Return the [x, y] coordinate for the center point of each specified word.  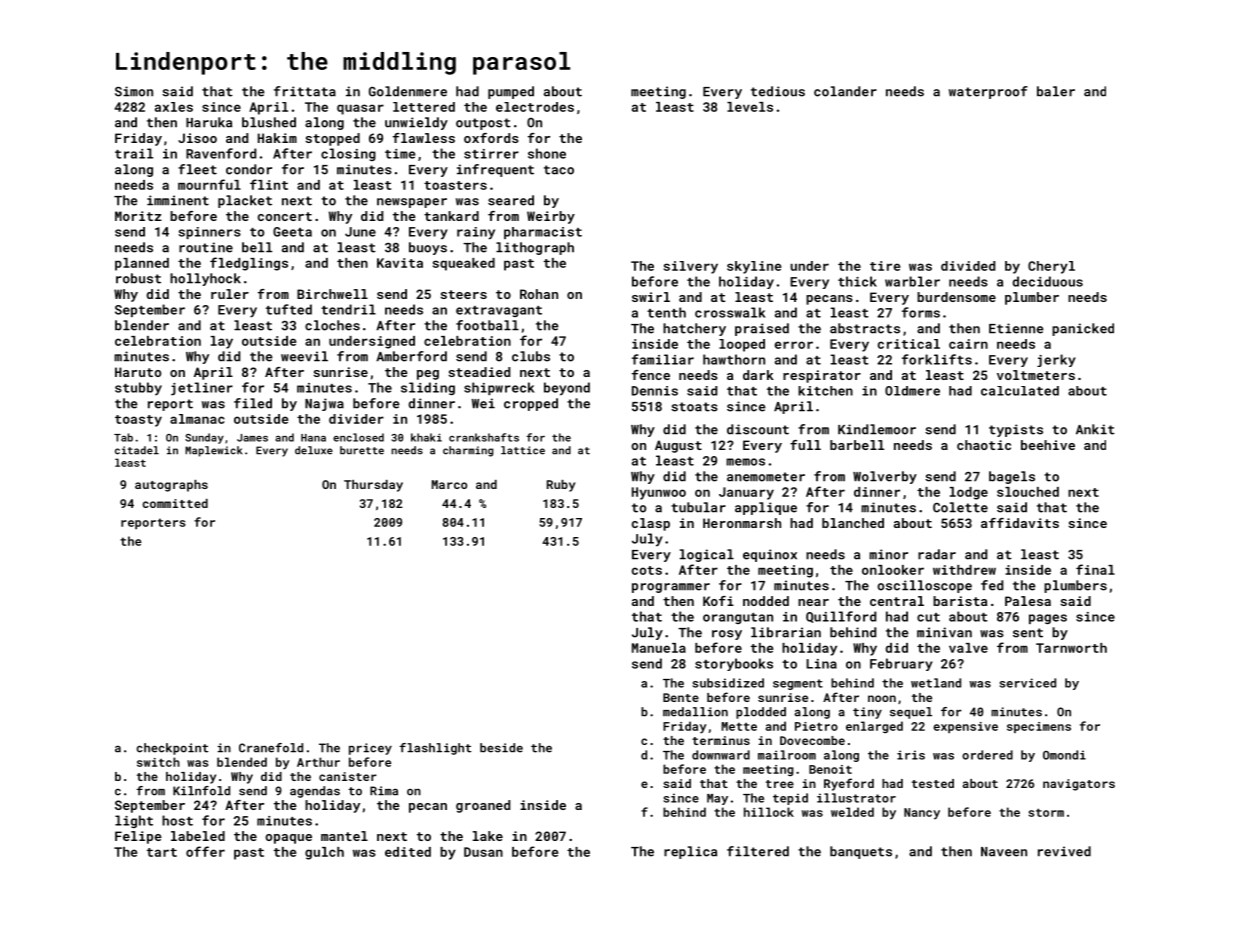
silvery [691, 267]
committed [175, 503]
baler [1056, 91]
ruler [230, 294]
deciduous [1048, 281]
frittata [305, 91]
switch [158, 762]
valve [968, 648]
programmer [671, 588]
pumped [511, 92]
